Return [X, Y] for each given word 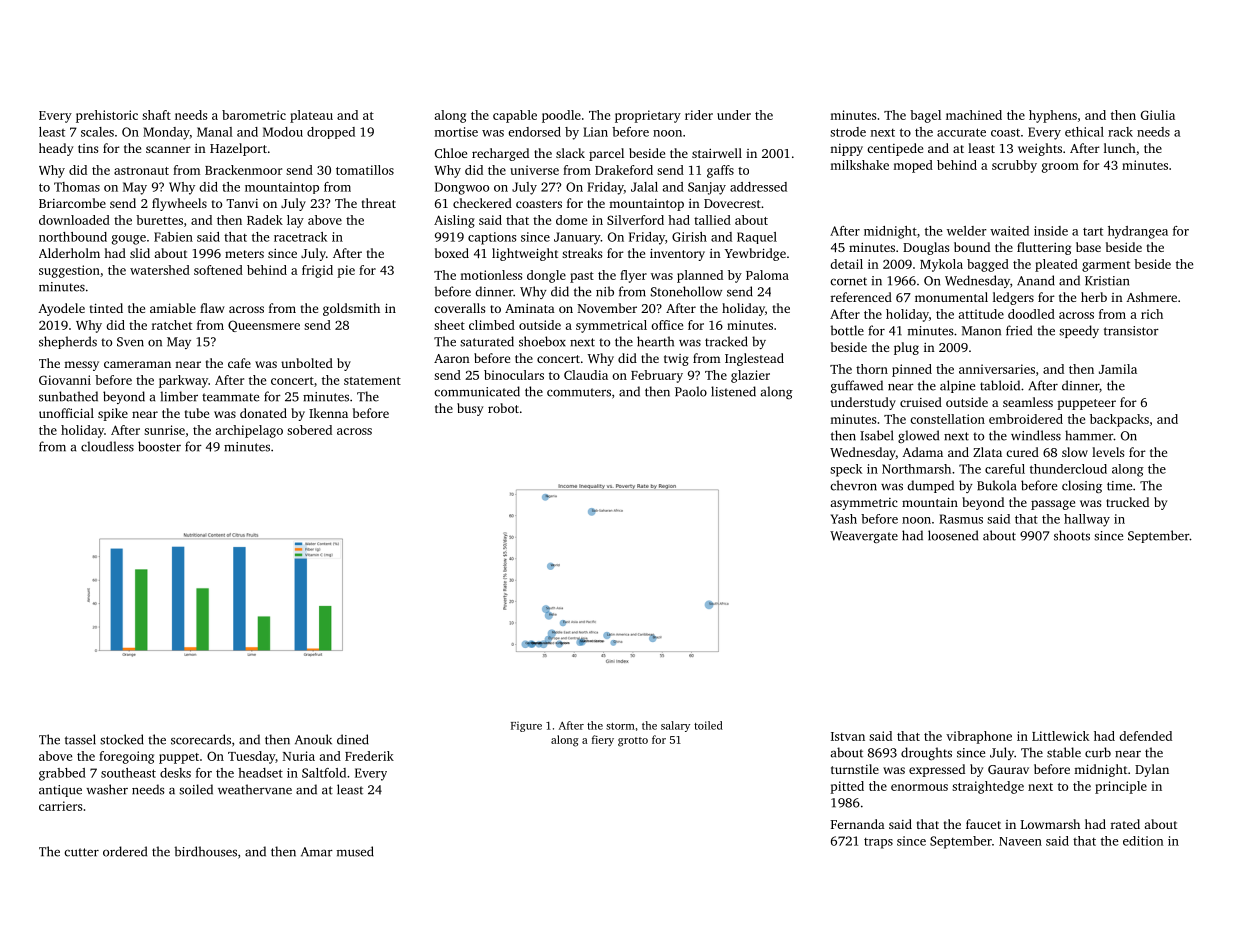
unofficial [66, 413]
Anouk [313, 739]
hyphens [1053, 116]
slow [1075, 452]
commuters [579, 392]
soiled [196, 789]
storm [620, 726]
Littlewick [1060, 736]
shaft [156, 115]
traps [878, 843]
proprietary [648, 116]
